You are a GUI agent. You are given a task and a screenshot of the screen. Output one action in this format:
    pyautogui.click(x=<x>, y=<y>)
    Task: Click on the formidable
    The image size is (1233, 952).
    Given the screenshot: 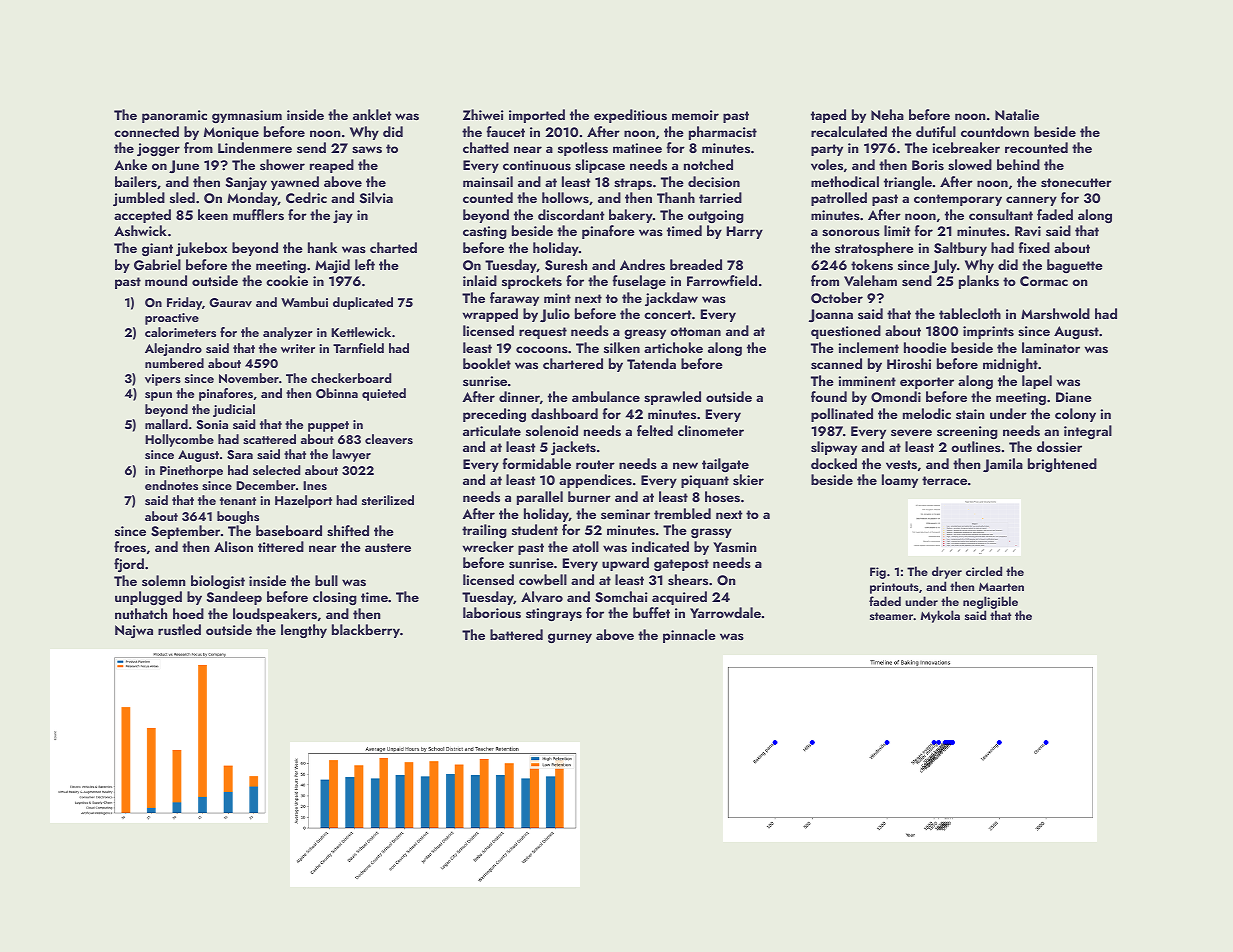 What is the action you would take?
    pyautogui.click(x=536, y=463)
